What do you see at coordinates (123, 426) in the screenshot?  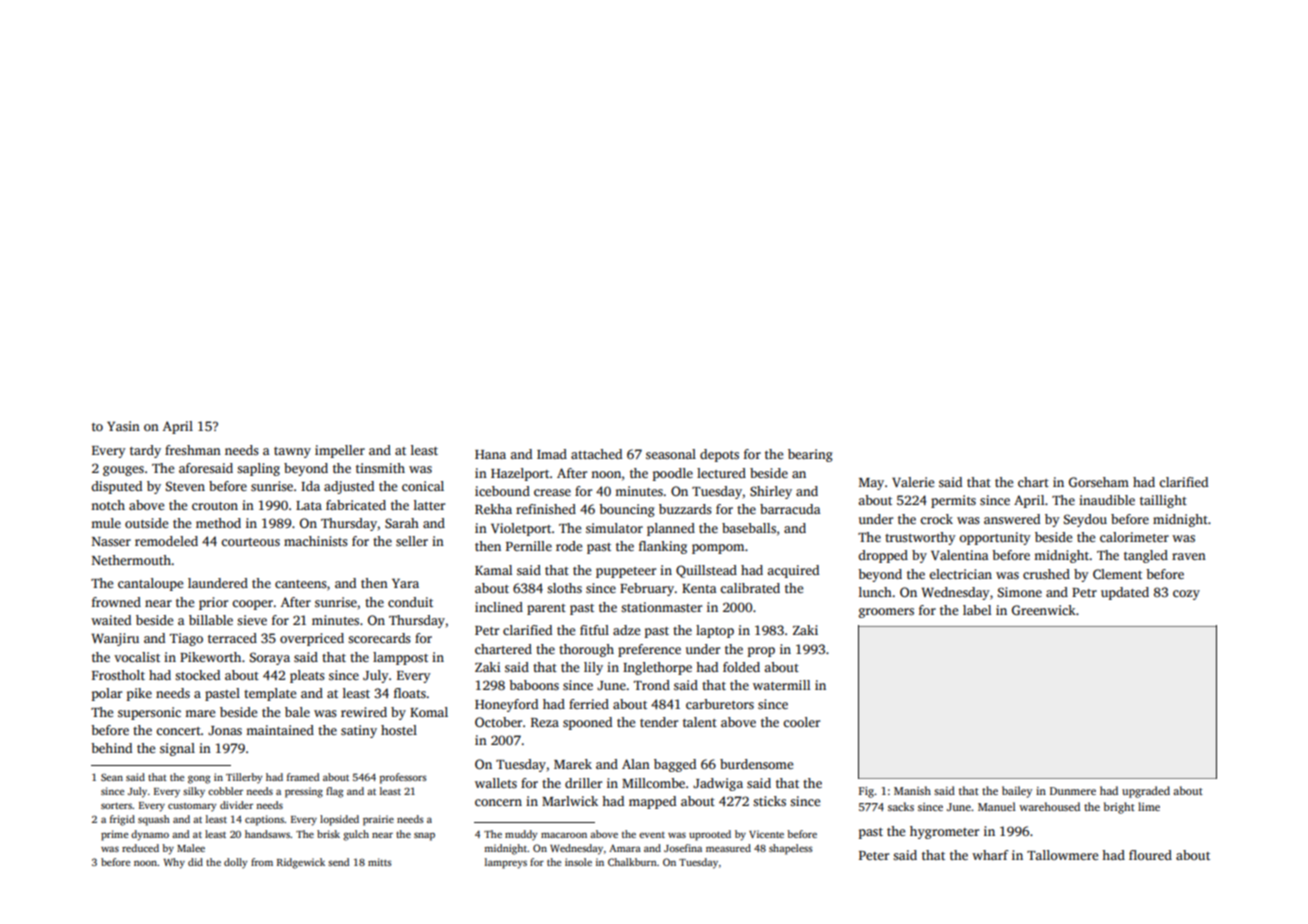 I see `Yasin` at bounding box center [123, 426].
